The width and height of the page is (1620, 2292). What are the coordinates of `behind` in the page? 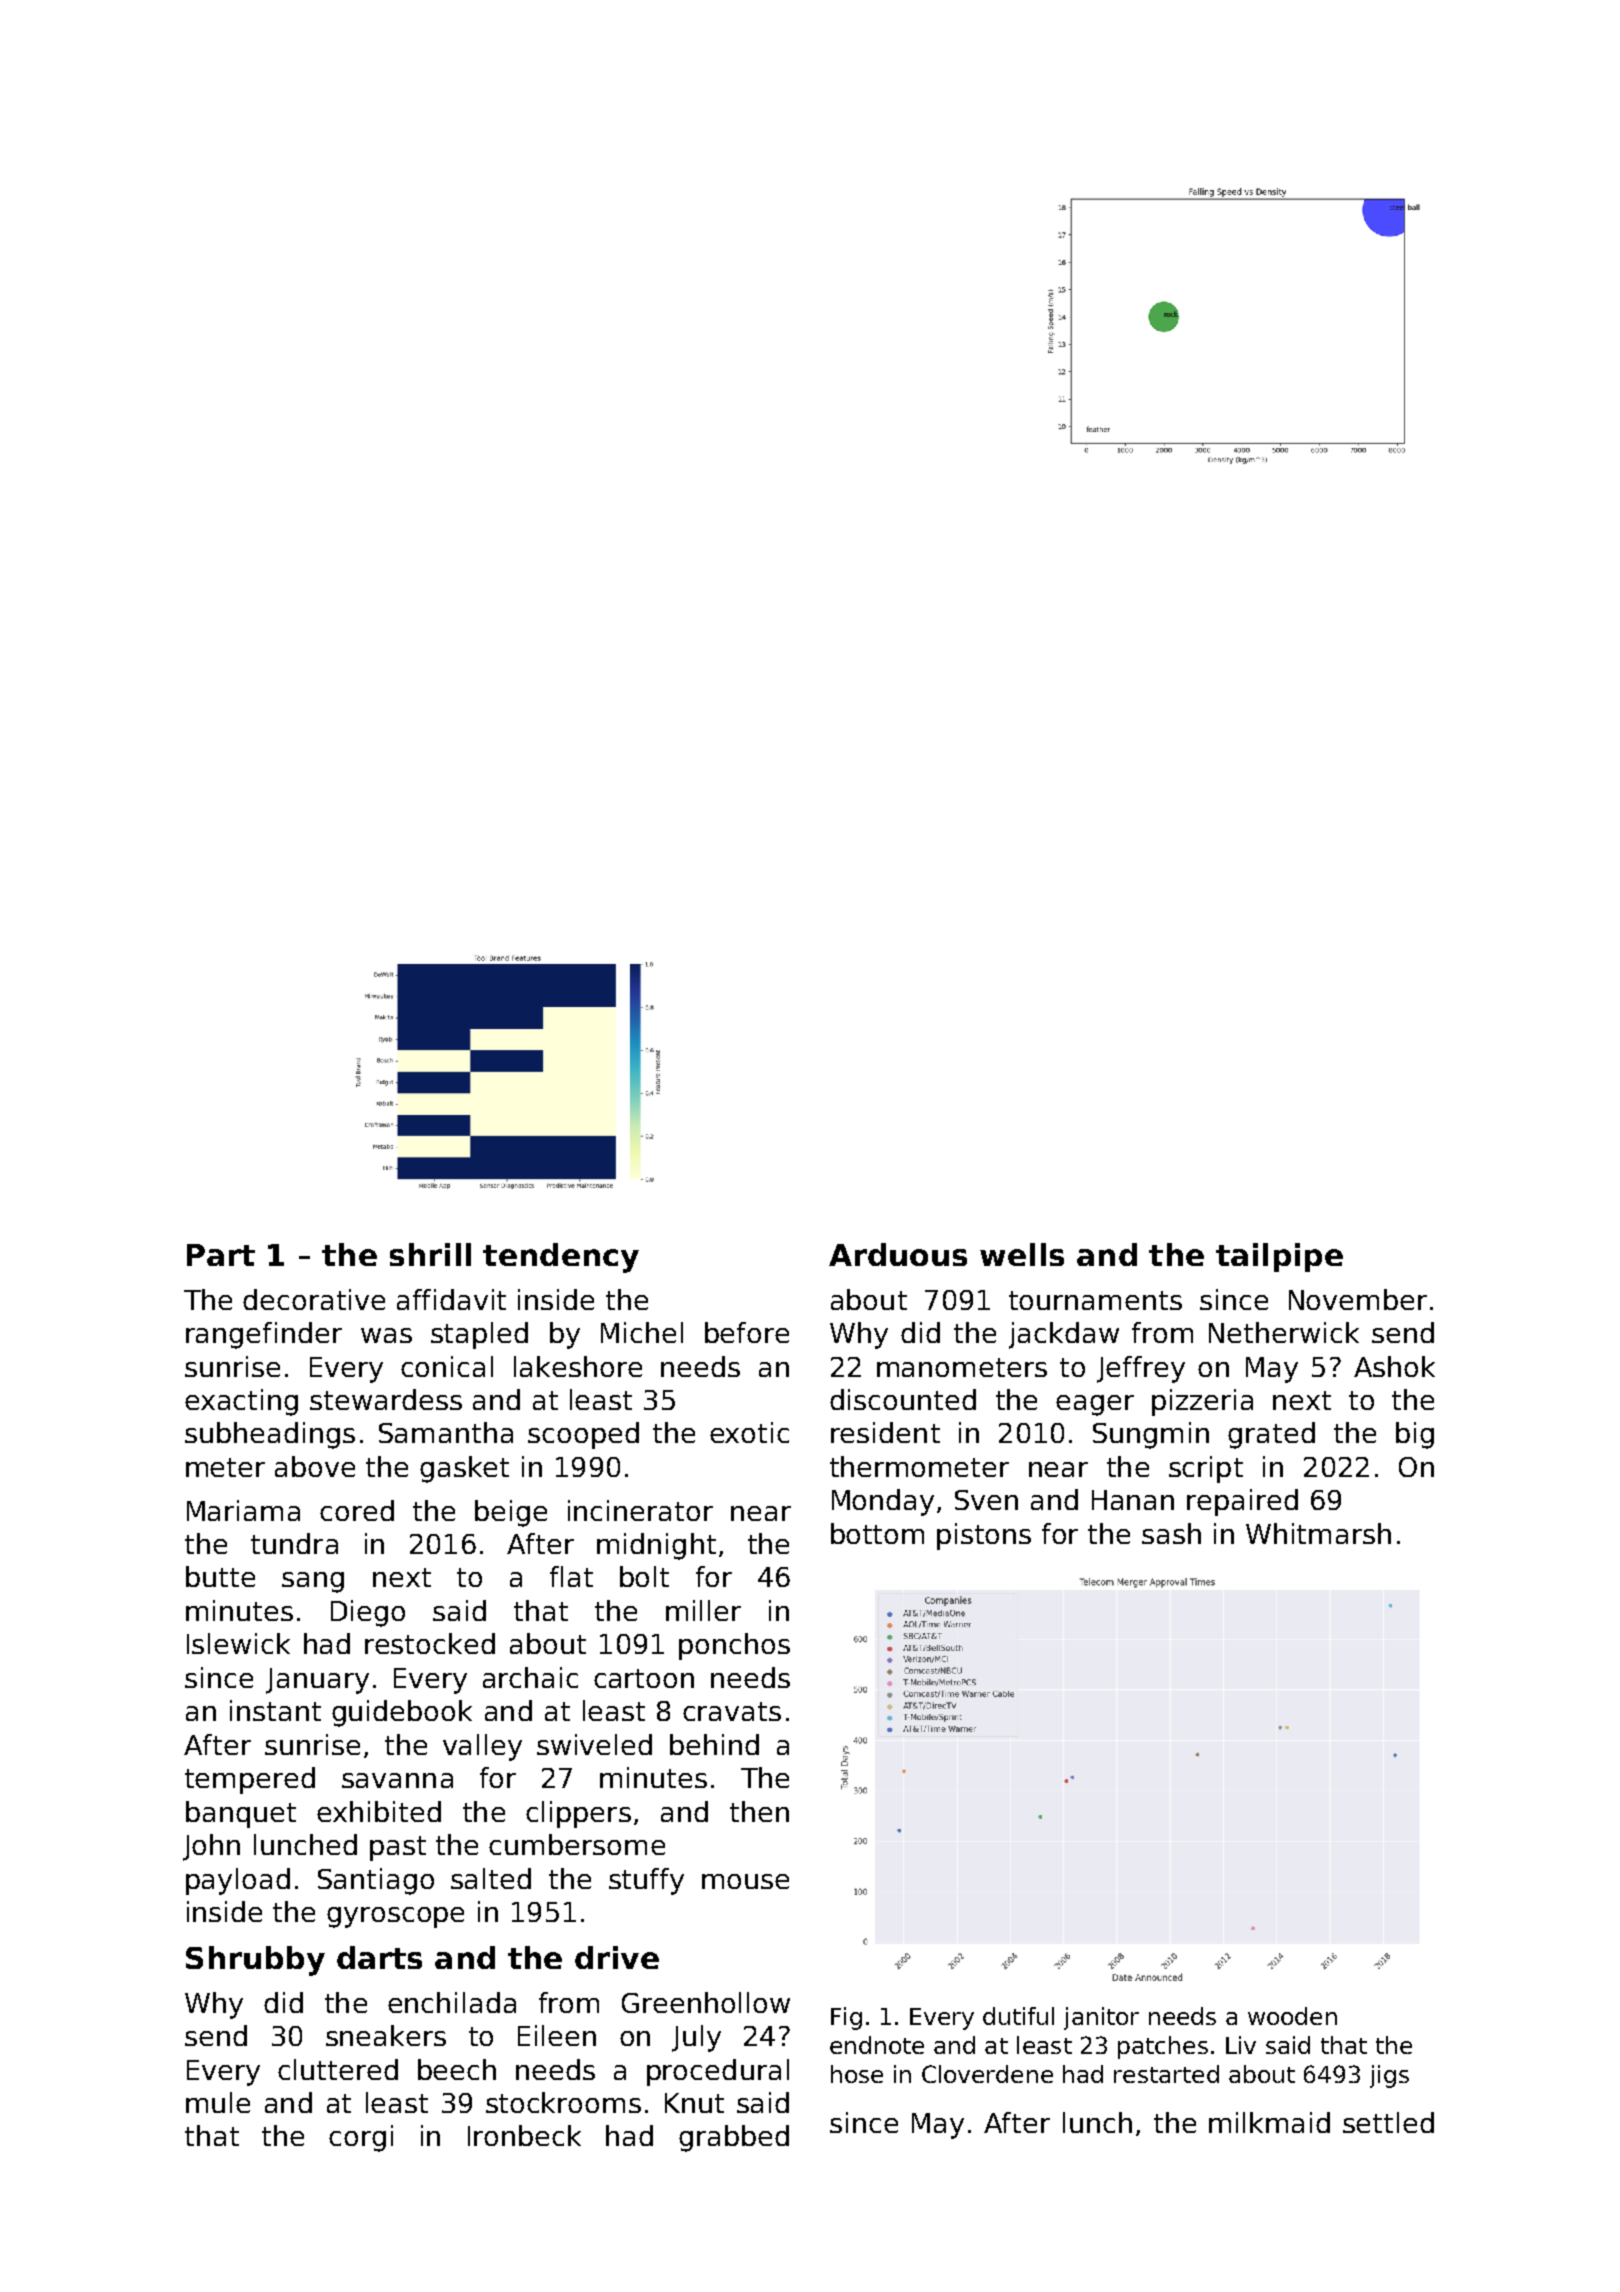 It's located at (714, 1744).
